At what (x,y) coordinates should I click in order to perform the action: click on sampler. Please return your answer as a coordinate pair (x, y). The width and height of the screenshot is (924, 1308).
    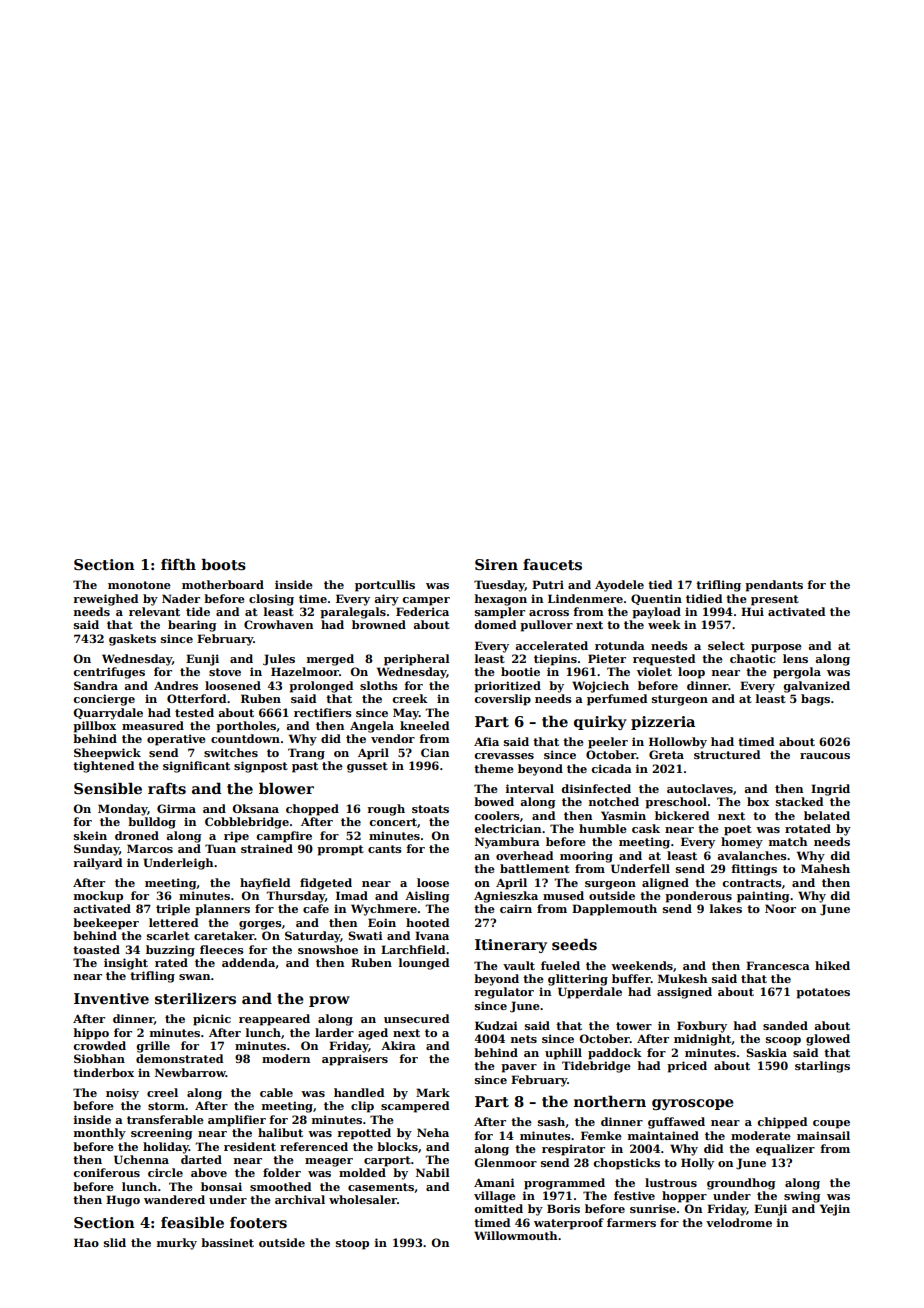
    Looking at the image, I should click on (500, 613).
